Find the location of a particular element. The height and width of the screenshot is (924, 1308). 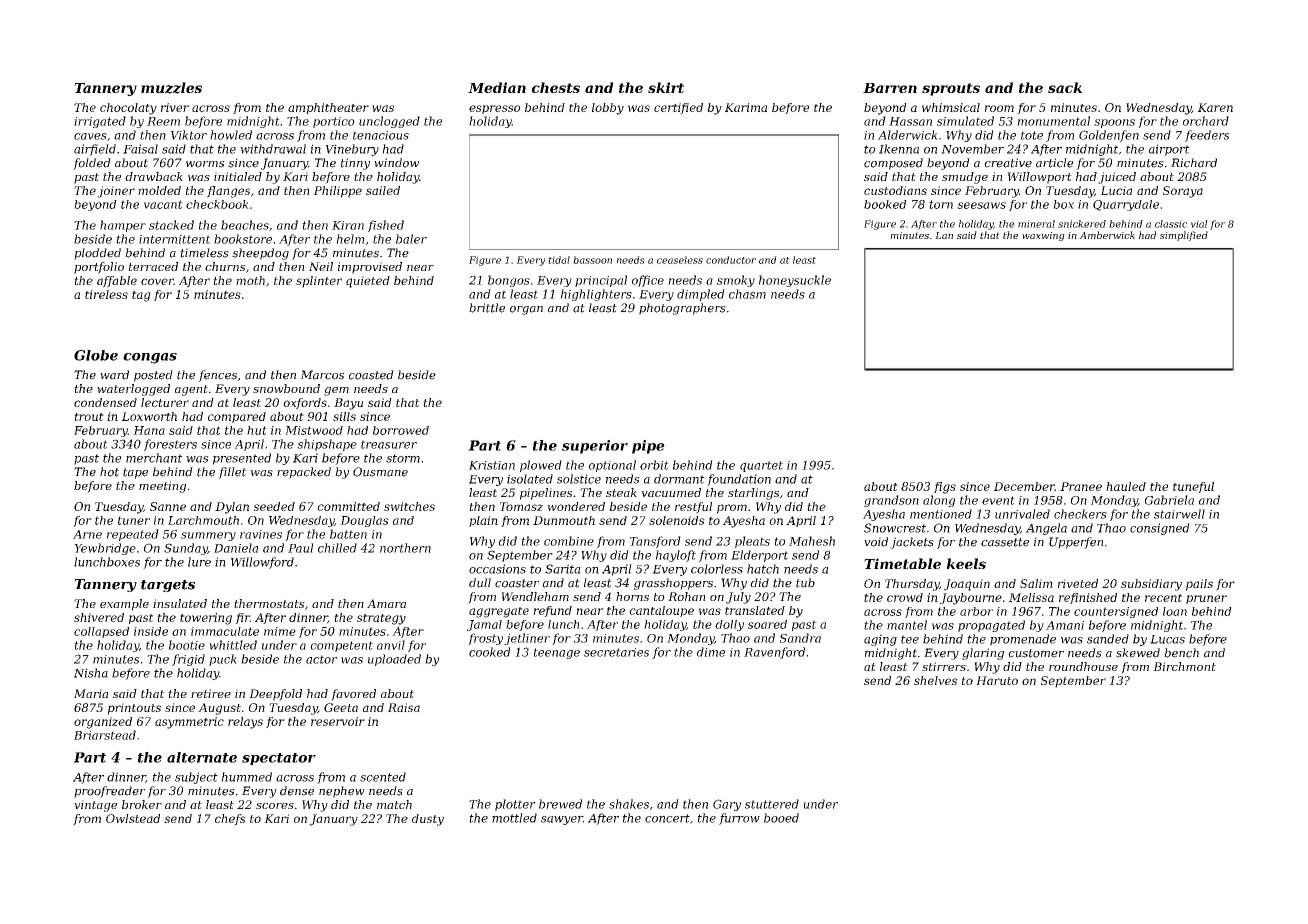

quartet is located at coordinates (761, 466).
